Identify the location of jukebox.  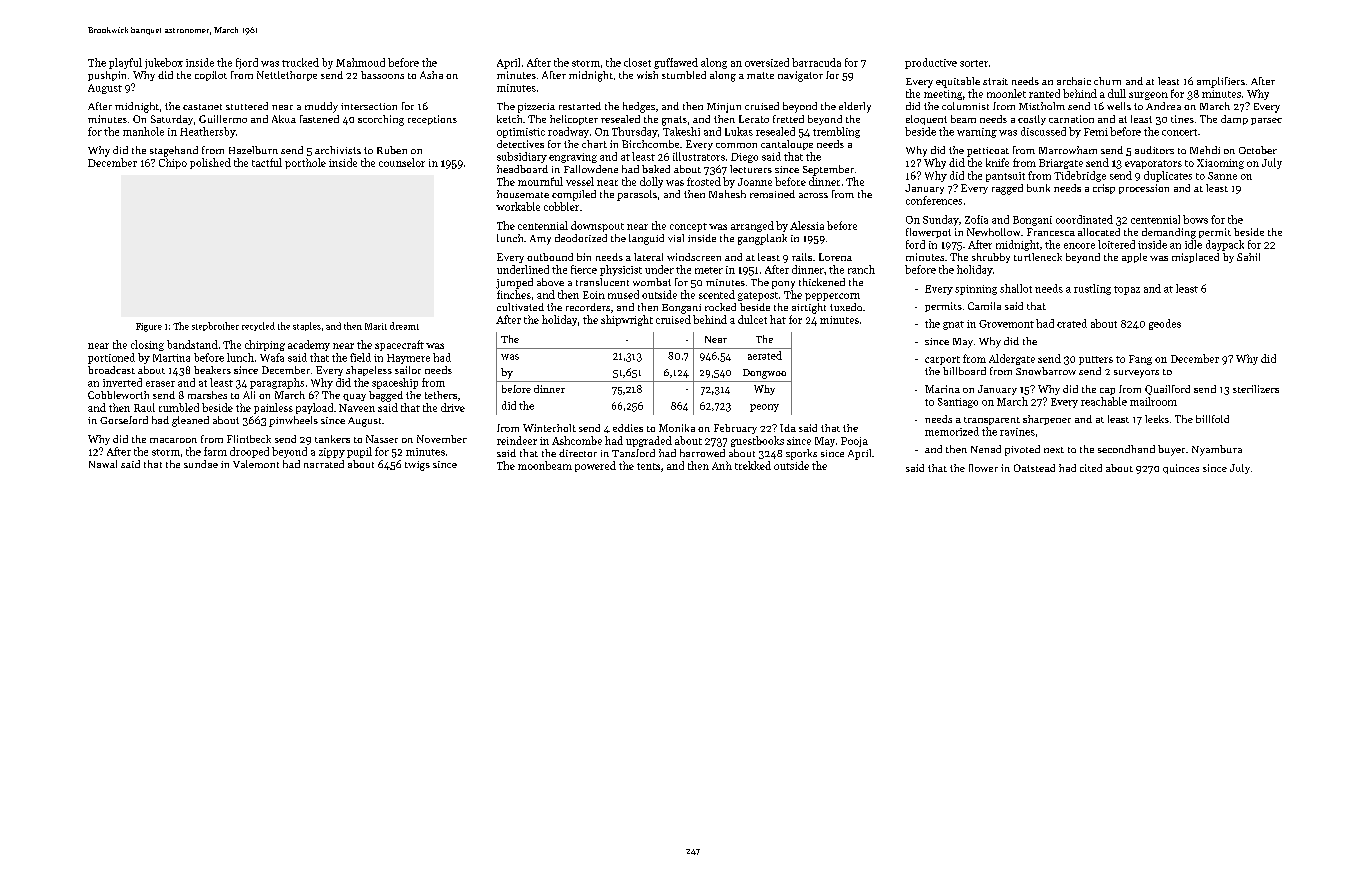
(164, 63).
